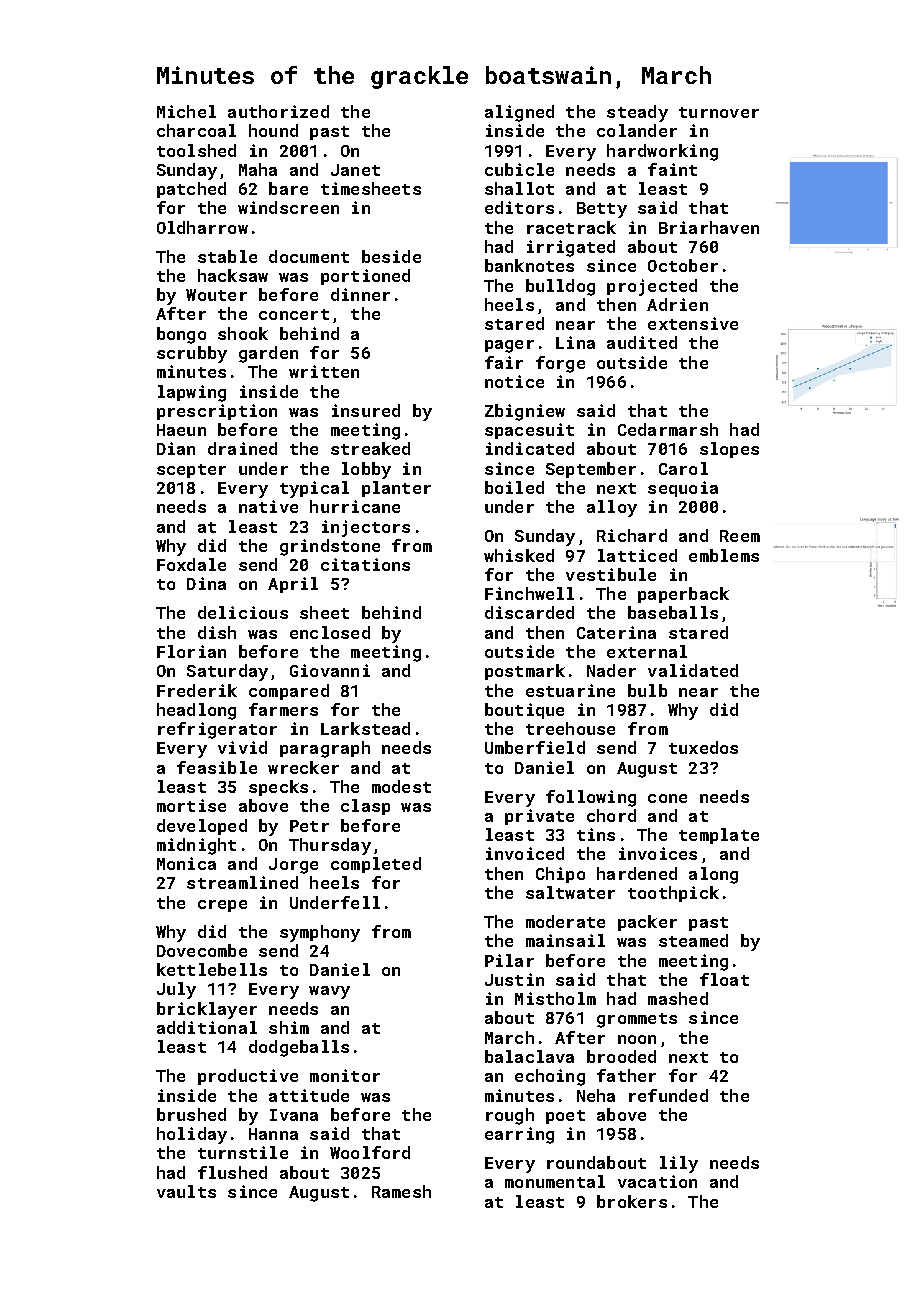 The height and width of the screenshot is (1311, 924). I want to click on Justin, so click(514, 979).
